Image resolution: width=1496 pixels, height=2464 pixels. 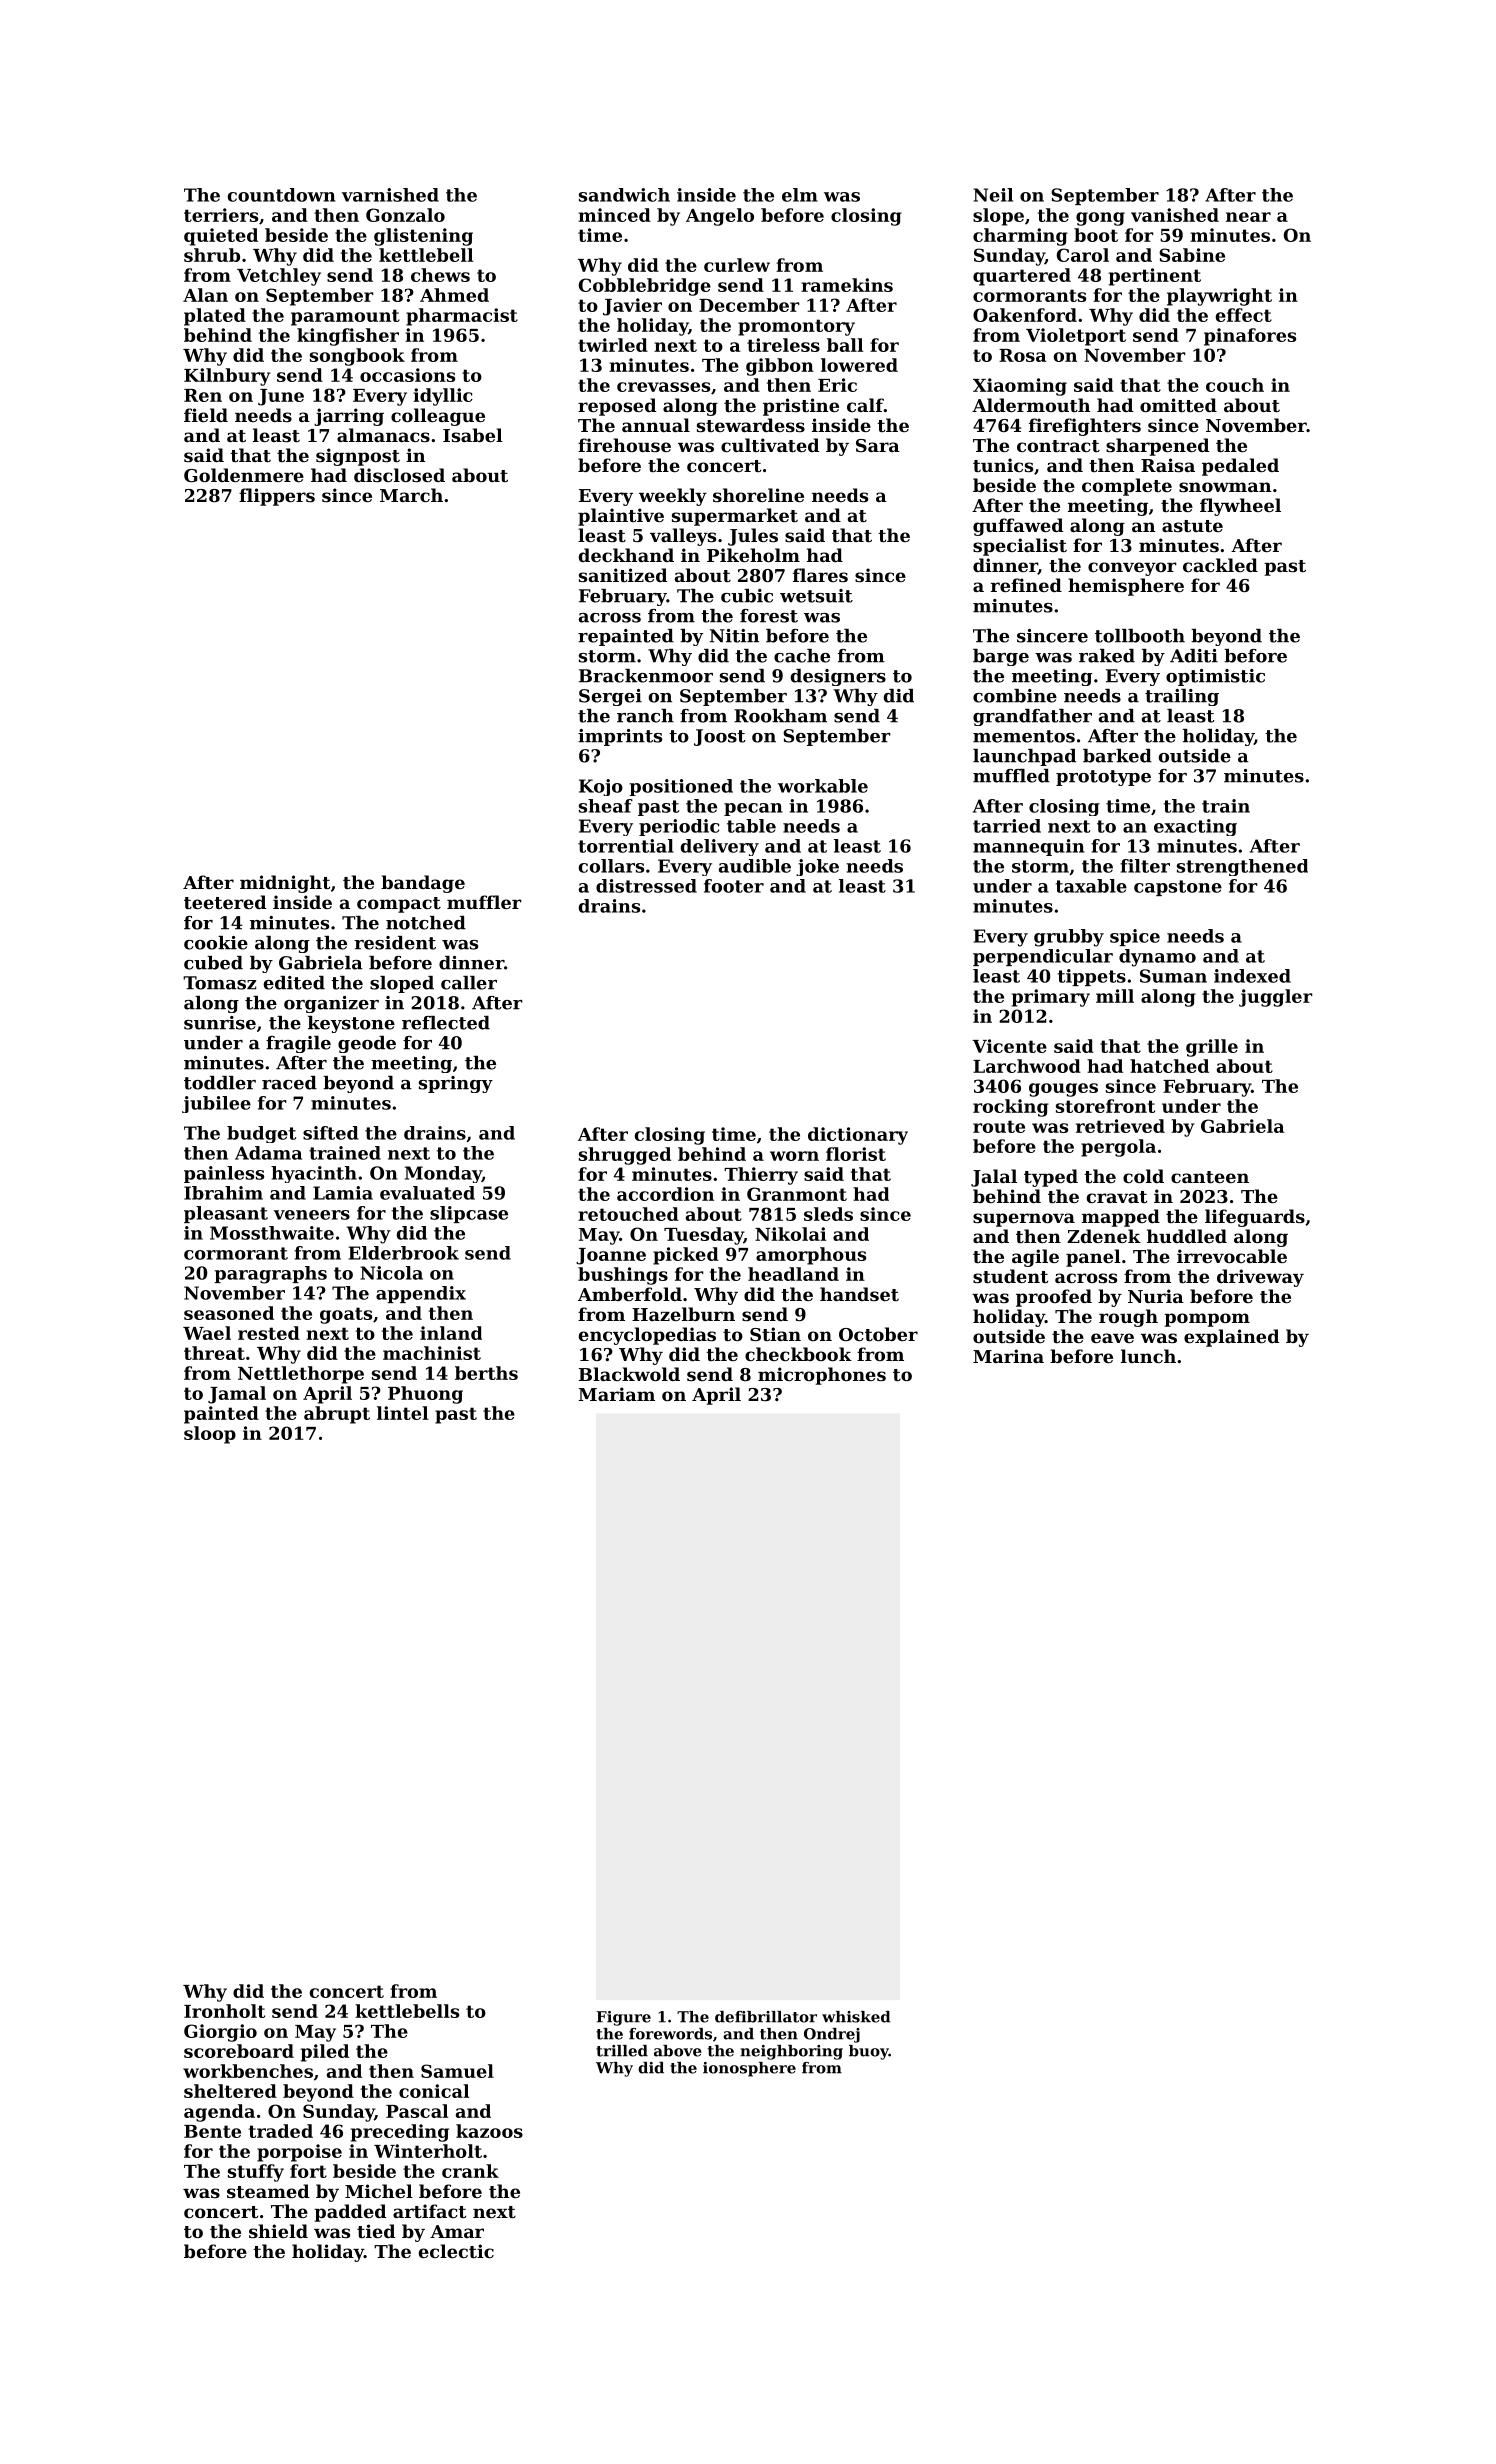 What do you see at coordinates (1178, 405) in the screenshot?
I see `omitted` at bounding box center [1178, 405].
